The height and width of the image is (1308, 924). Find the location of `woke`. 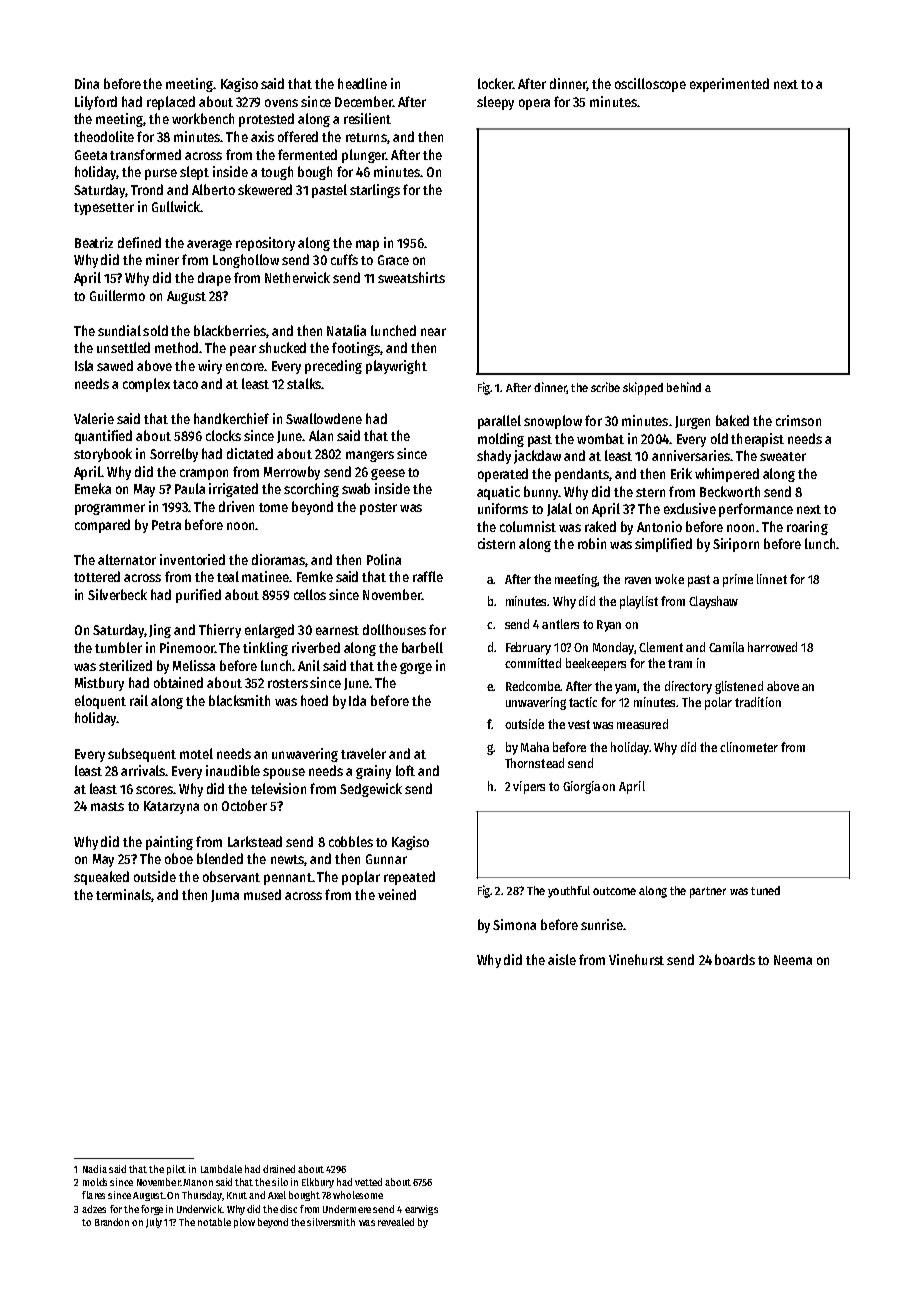

woke is located at coordinates (669, 579).
